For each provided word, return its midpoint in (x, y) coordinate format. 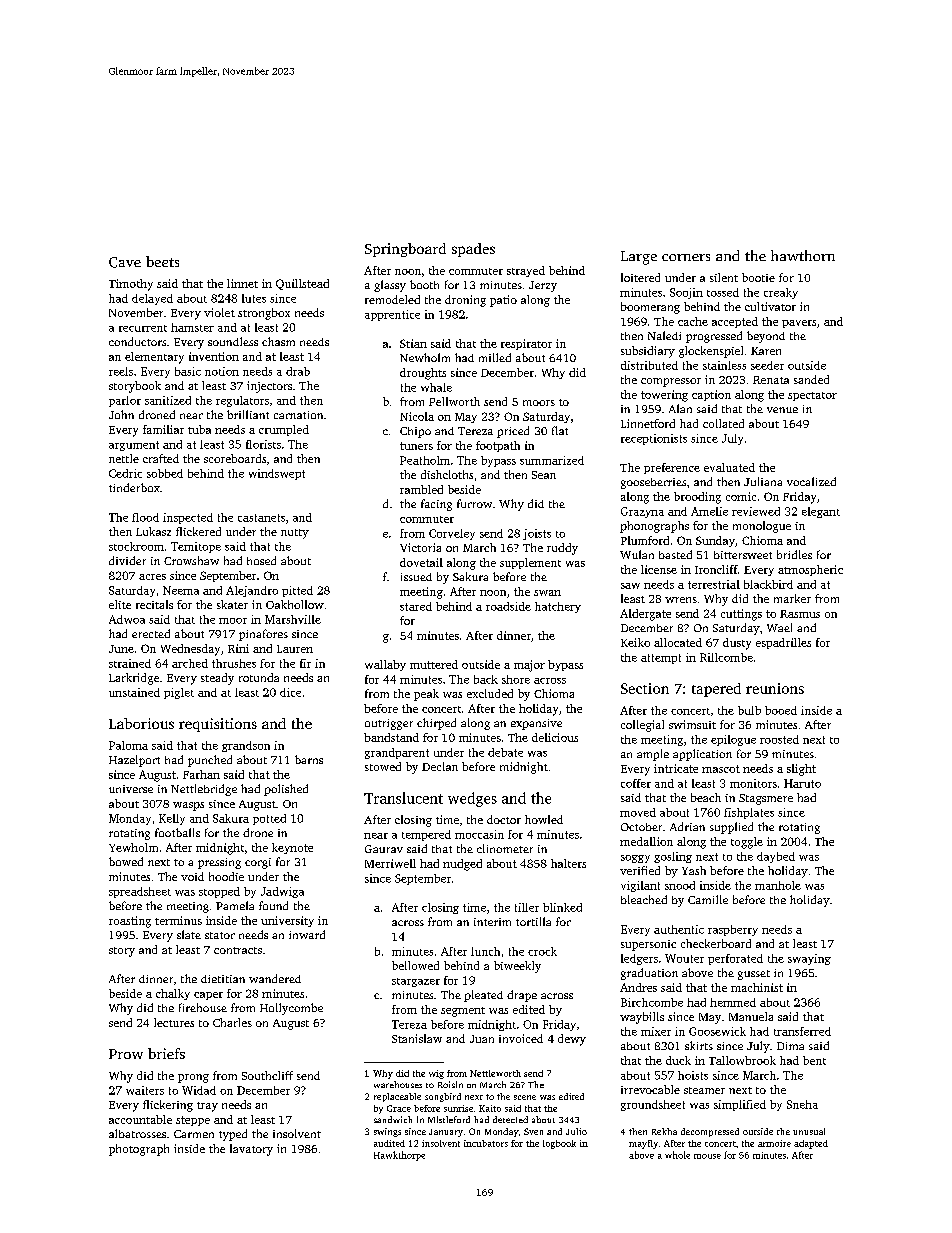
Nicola (417, 416)
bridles (794, 554)
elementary (154, 358)
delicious (555, 737)
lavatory (251, 1150)
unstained (134, 692)
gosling (673, 857)
